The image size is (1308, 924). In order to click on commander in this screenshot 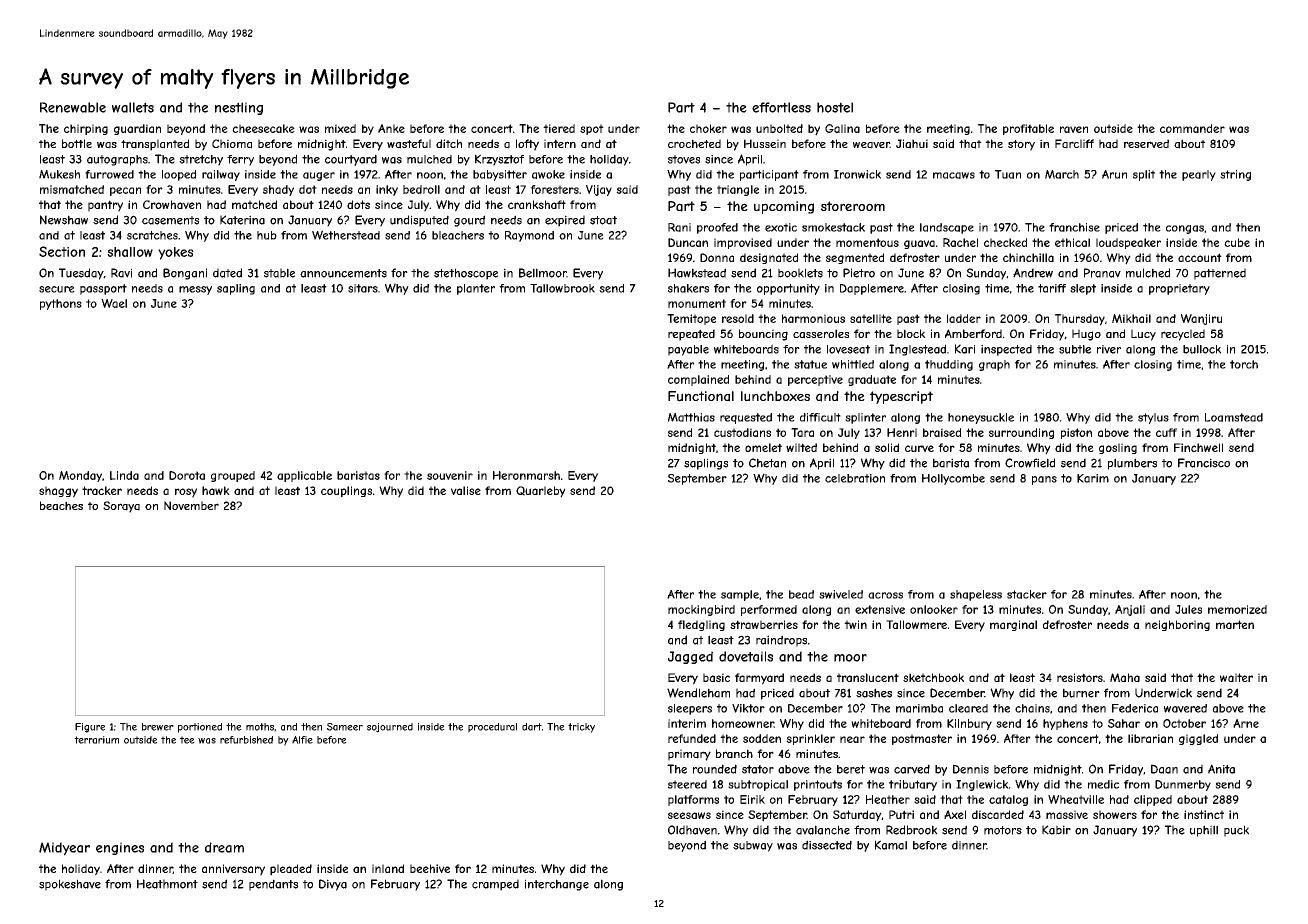, I will do `click(1192, 128)`.
